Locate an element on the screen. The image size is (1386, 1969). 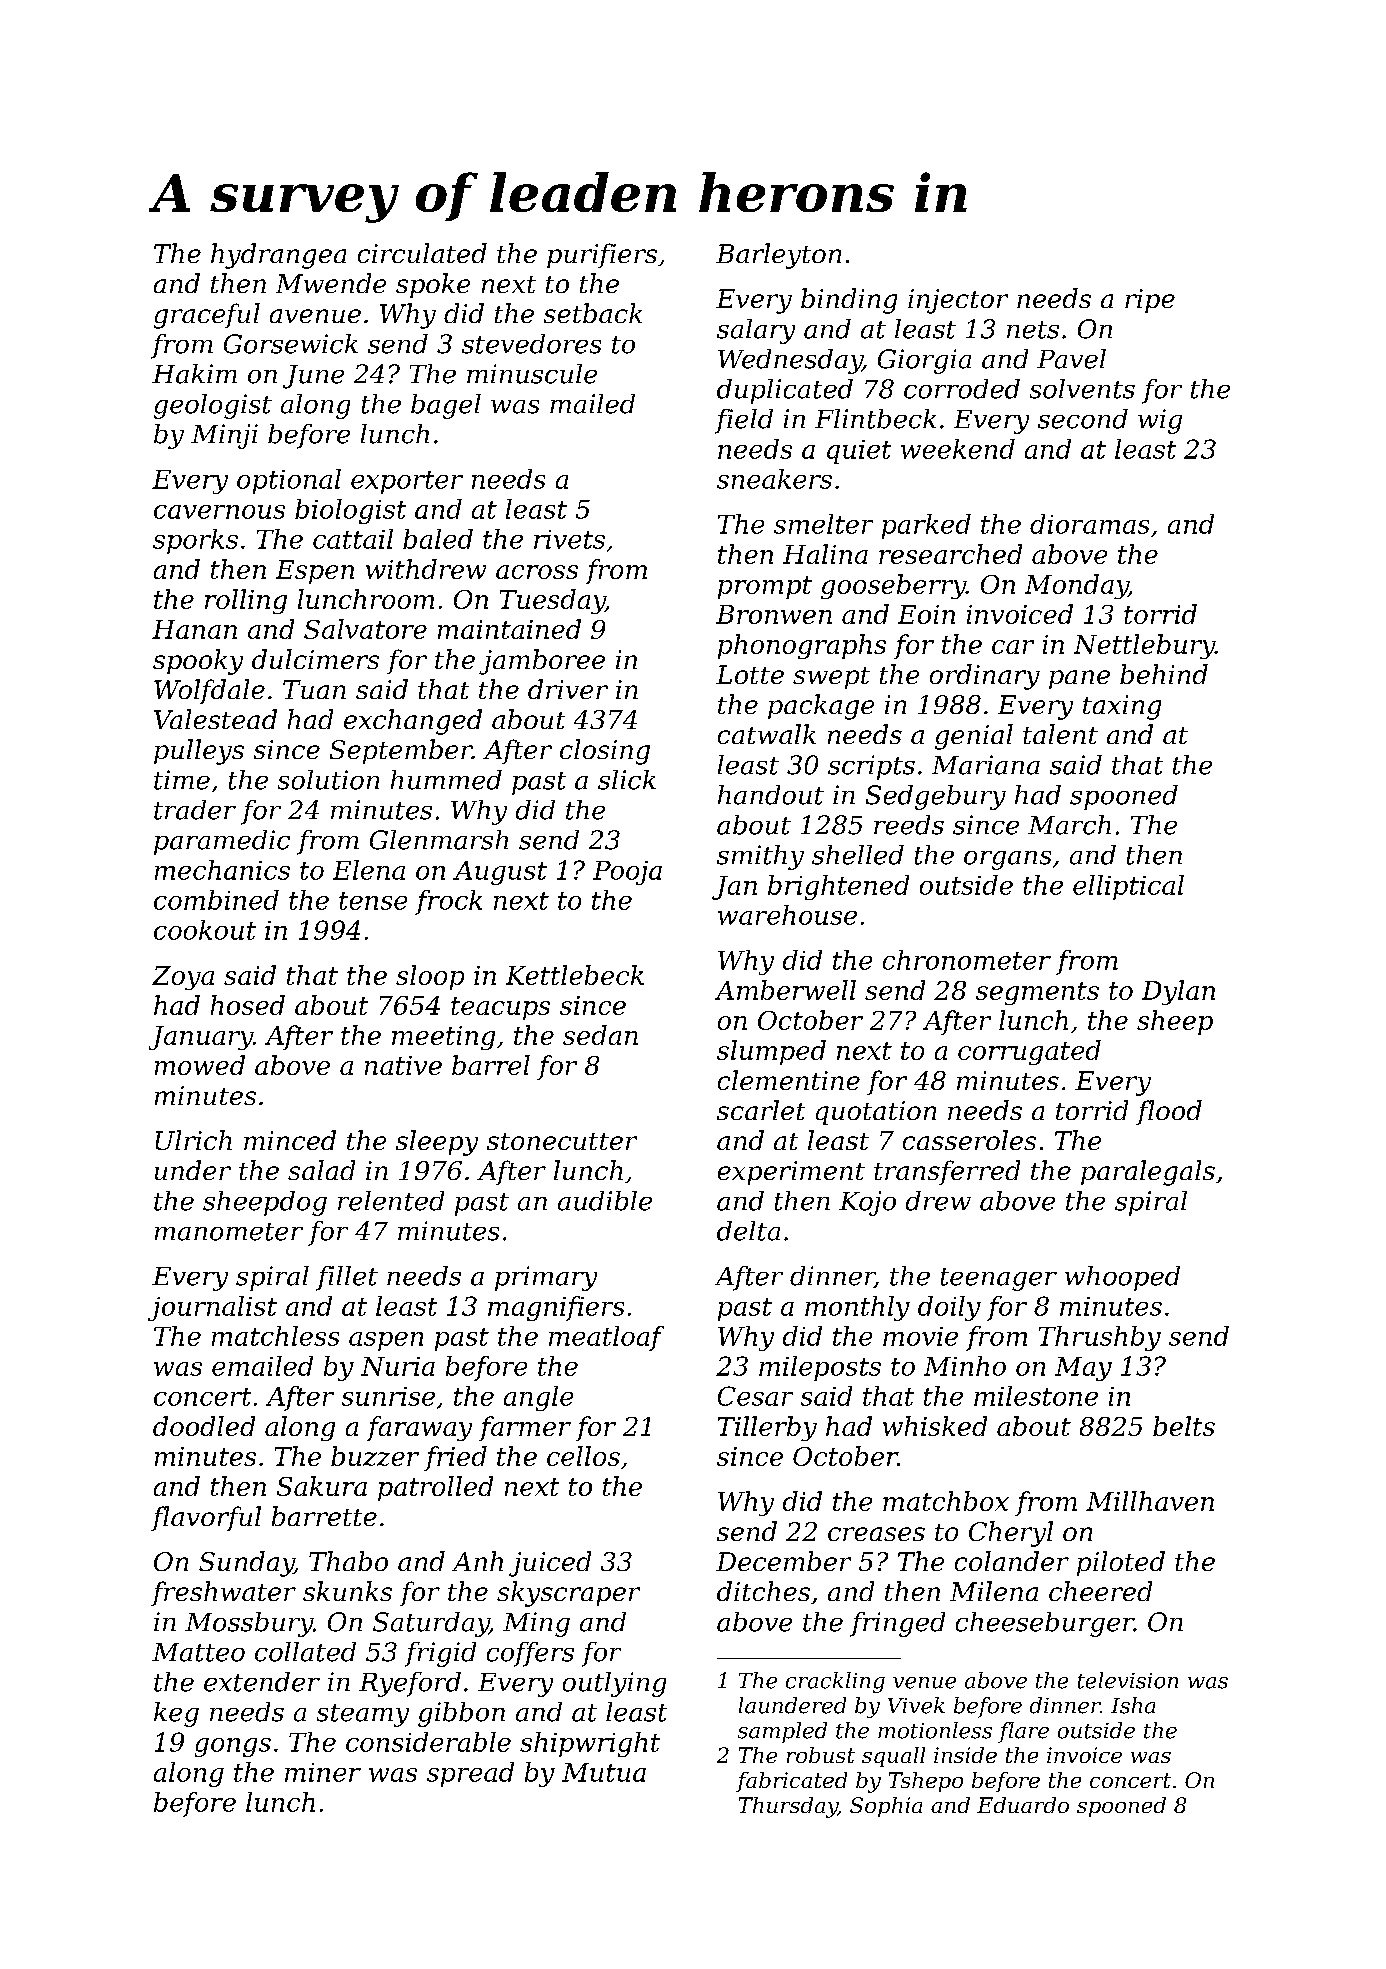
weekend is located at coordinates (958, 449).
